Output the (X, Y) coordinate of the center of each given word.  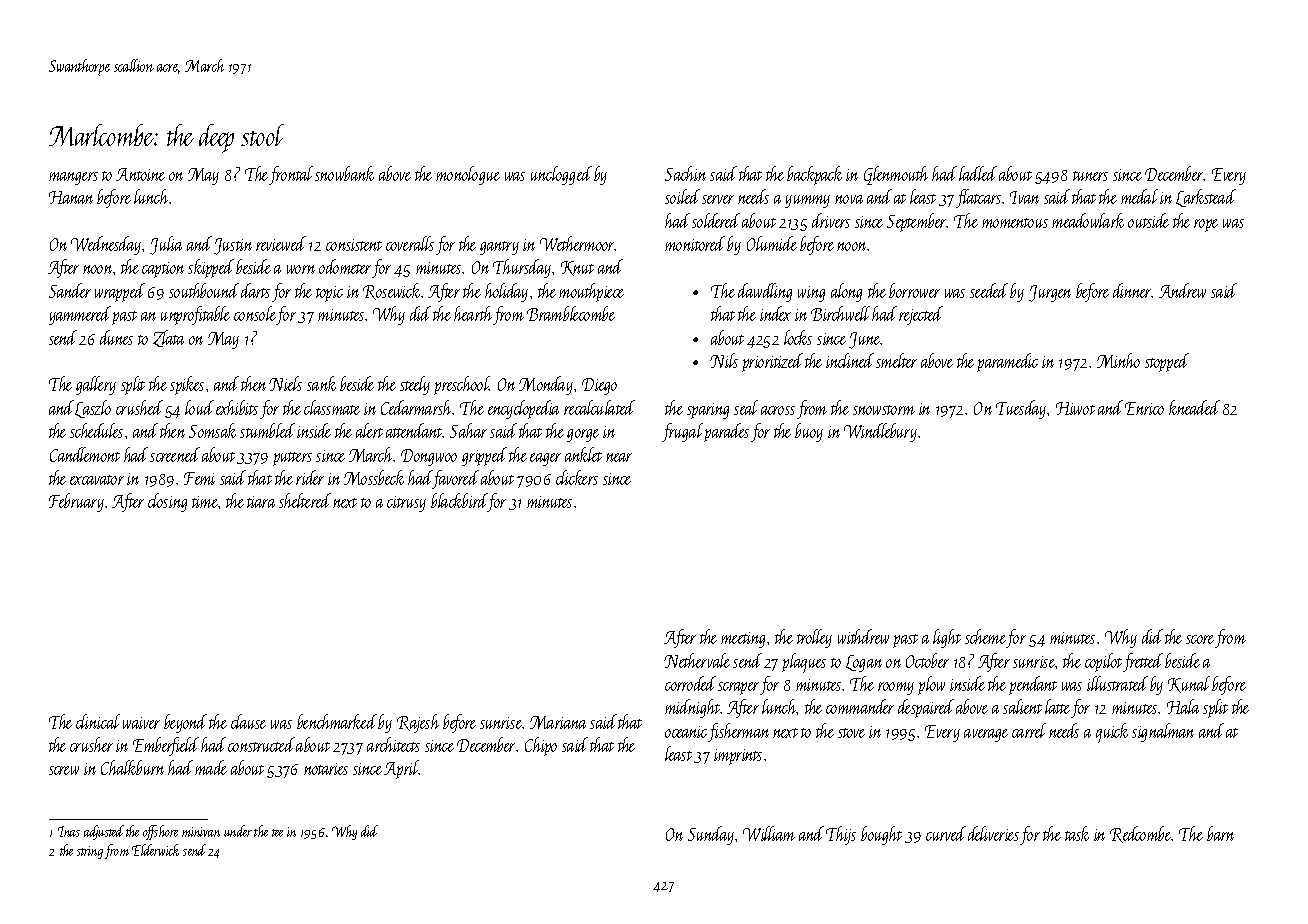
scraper (738, 688)
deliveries (993, 833)
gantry (499, 248)
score (1200, 639)
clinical (98, 721)
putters (292, 459)
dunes (116, 337)
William (769, 833)
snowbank (344, 173)
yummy (807, 201)
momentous (1015, 223)
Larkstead (1206, 198)
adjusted (104, 832)
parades (726, 432)
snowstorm (884, 410)
